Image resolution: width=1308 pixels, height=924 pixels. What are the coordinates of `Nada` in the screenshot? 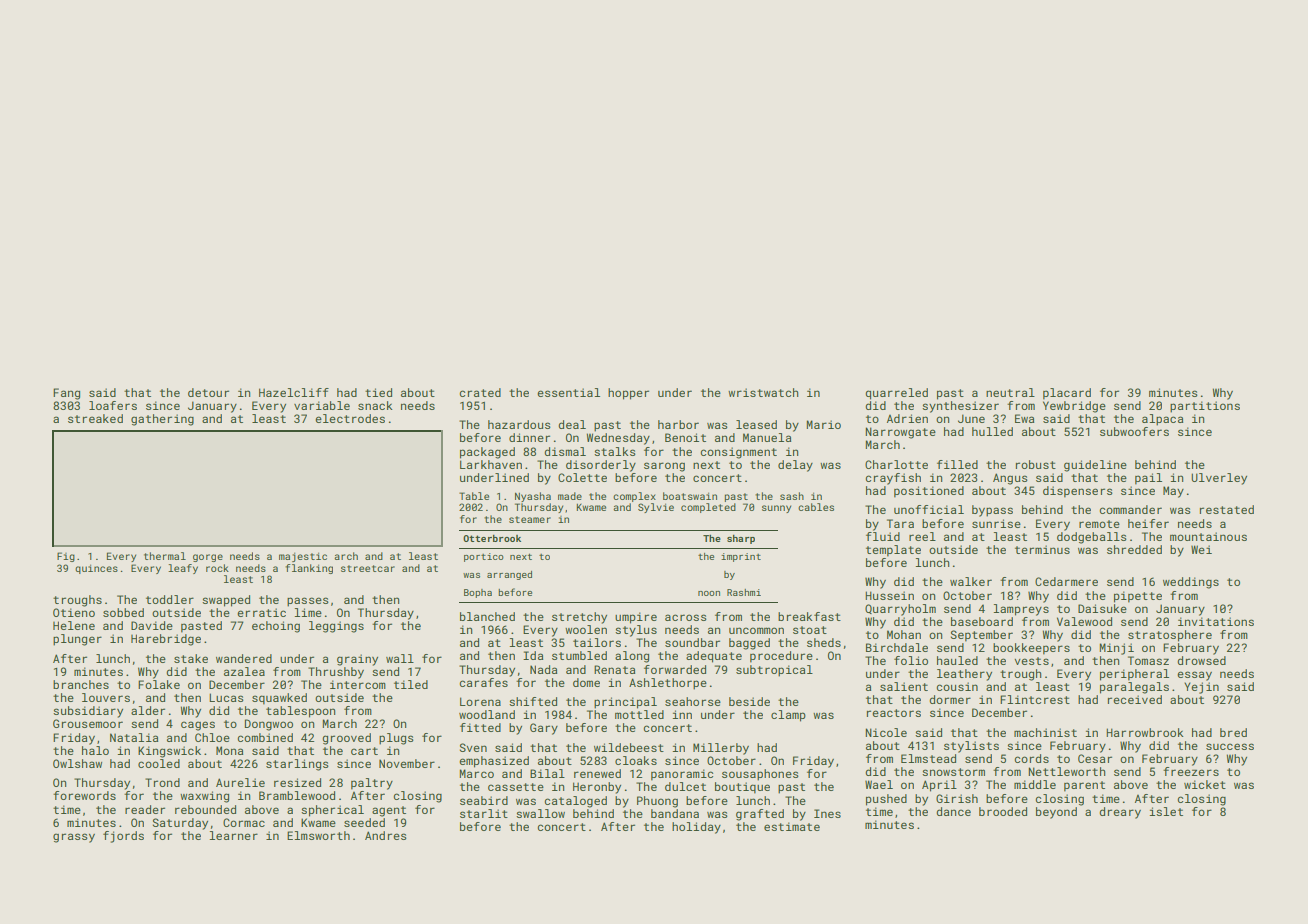 It's located at (543, 669).
